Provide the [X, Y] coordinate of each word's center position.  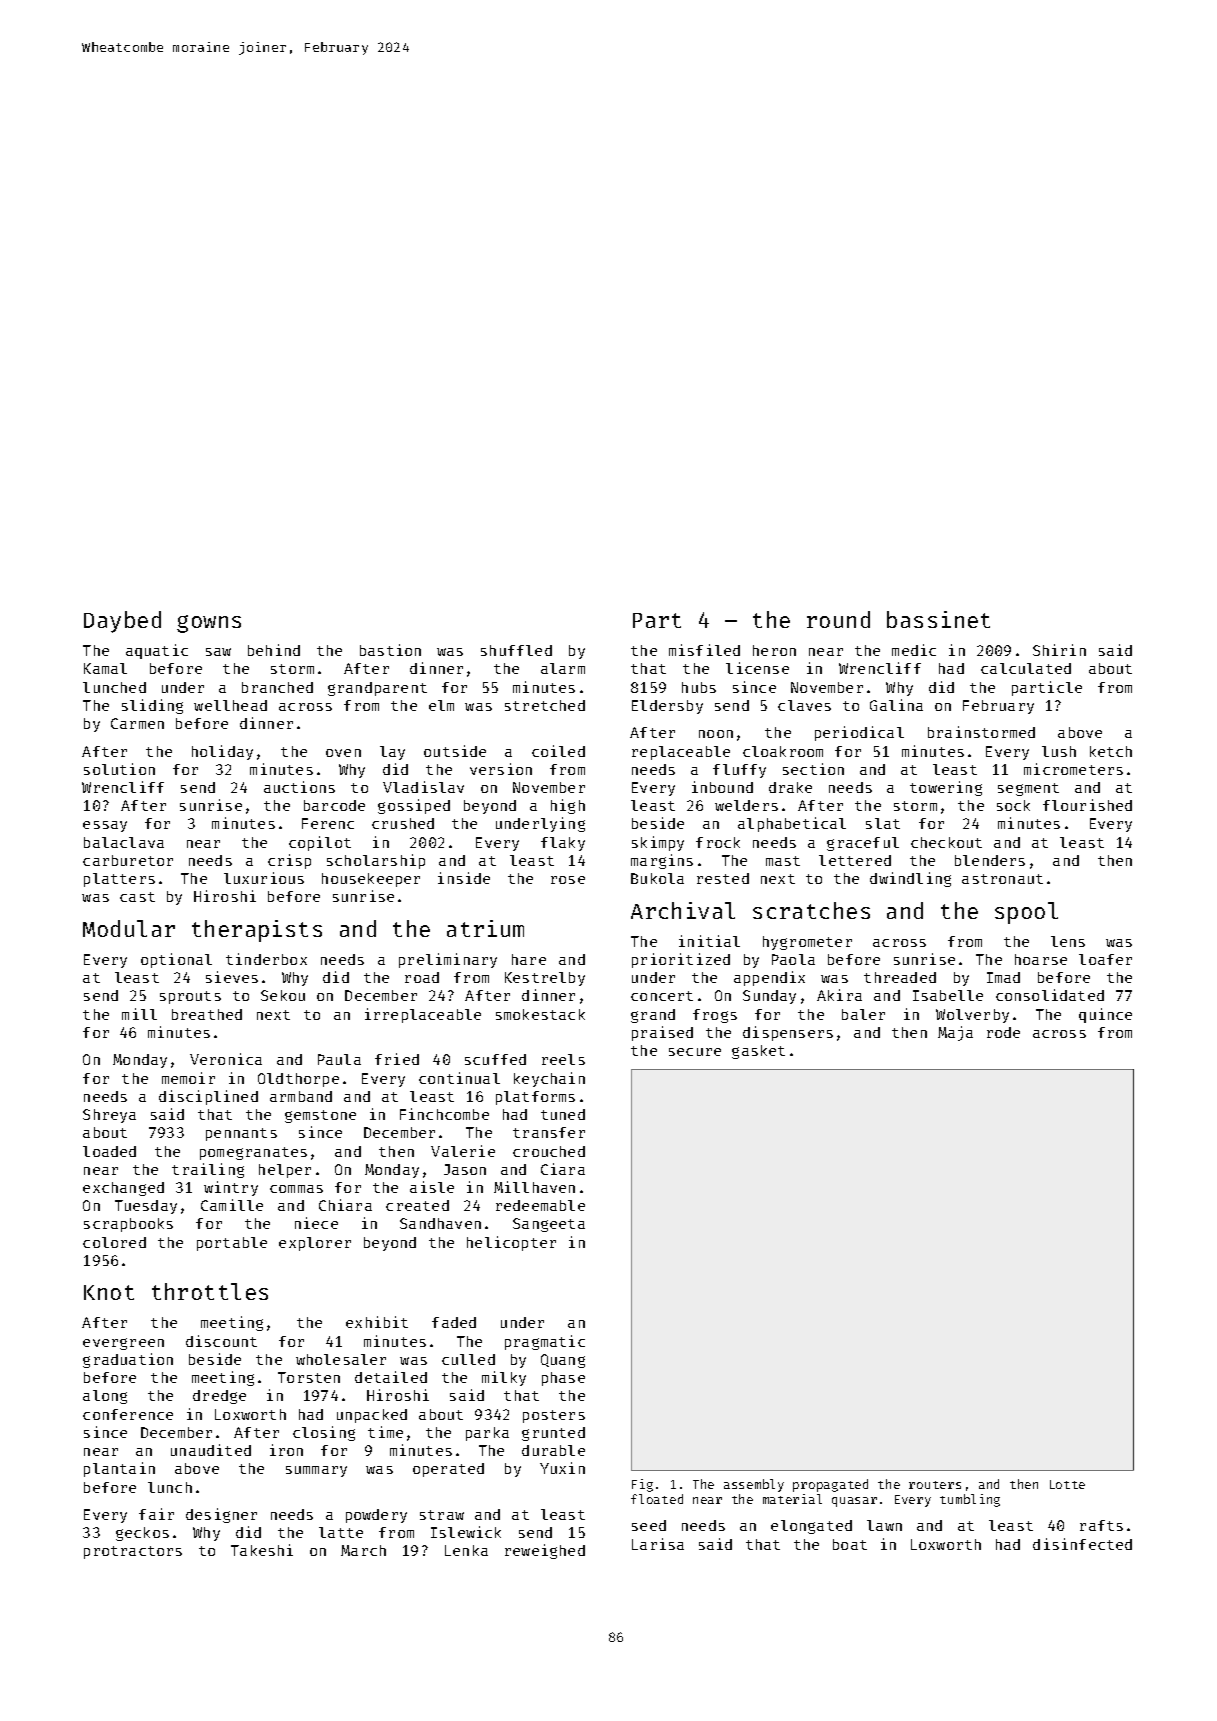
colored [114, 1242]
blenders [990, 860]
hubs [699, 687]
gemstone [320, 1116]
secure [695, 1052]
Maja [955, 1033]
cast [137, 897]
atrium [485, 928]
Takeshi [262, 1550]
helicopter [511, 1243]
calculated [1026, 668]
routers [935, 1485]
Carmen [137, 723]
